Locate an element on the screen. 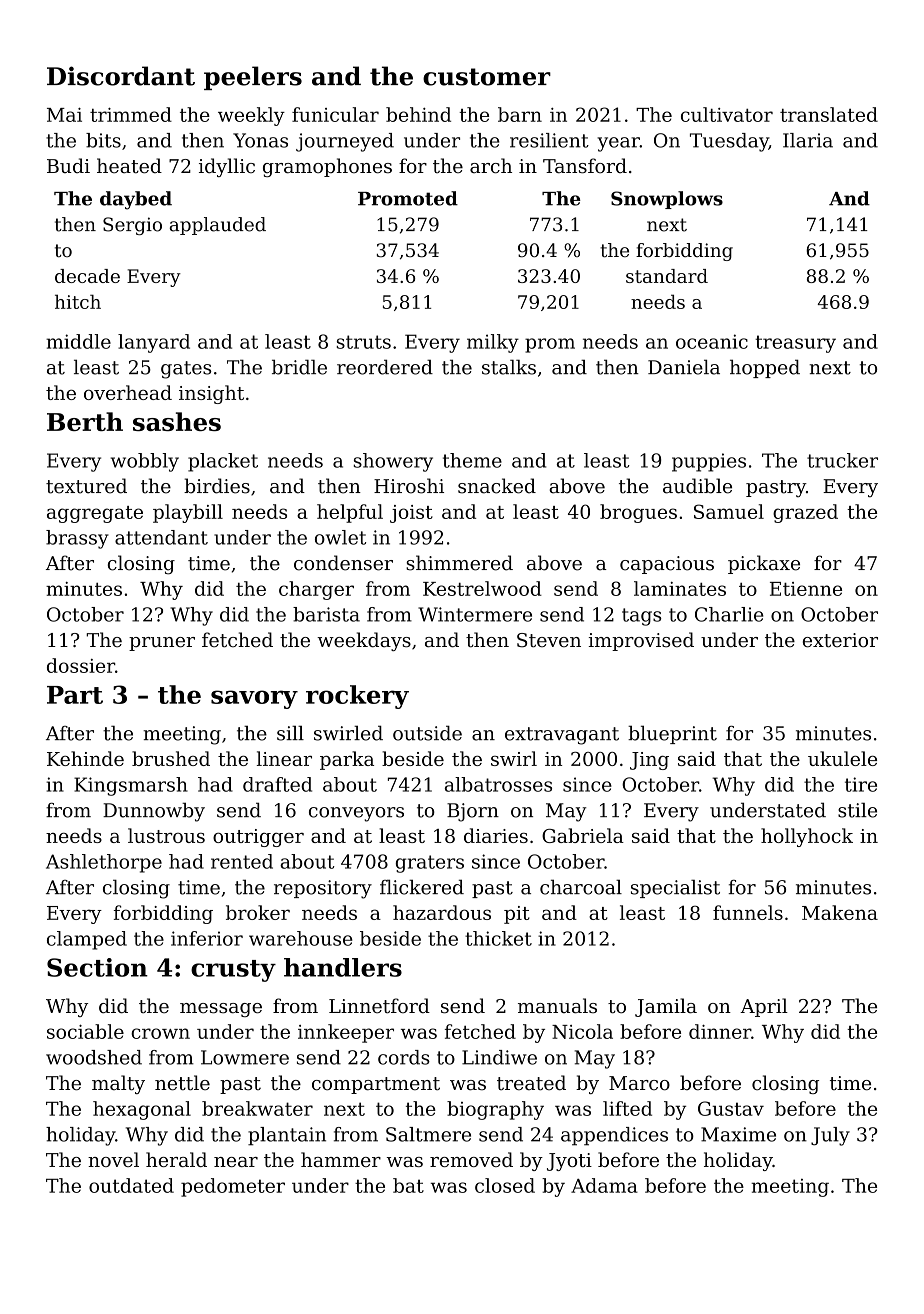  standard is located at coordinates (667, 276).
